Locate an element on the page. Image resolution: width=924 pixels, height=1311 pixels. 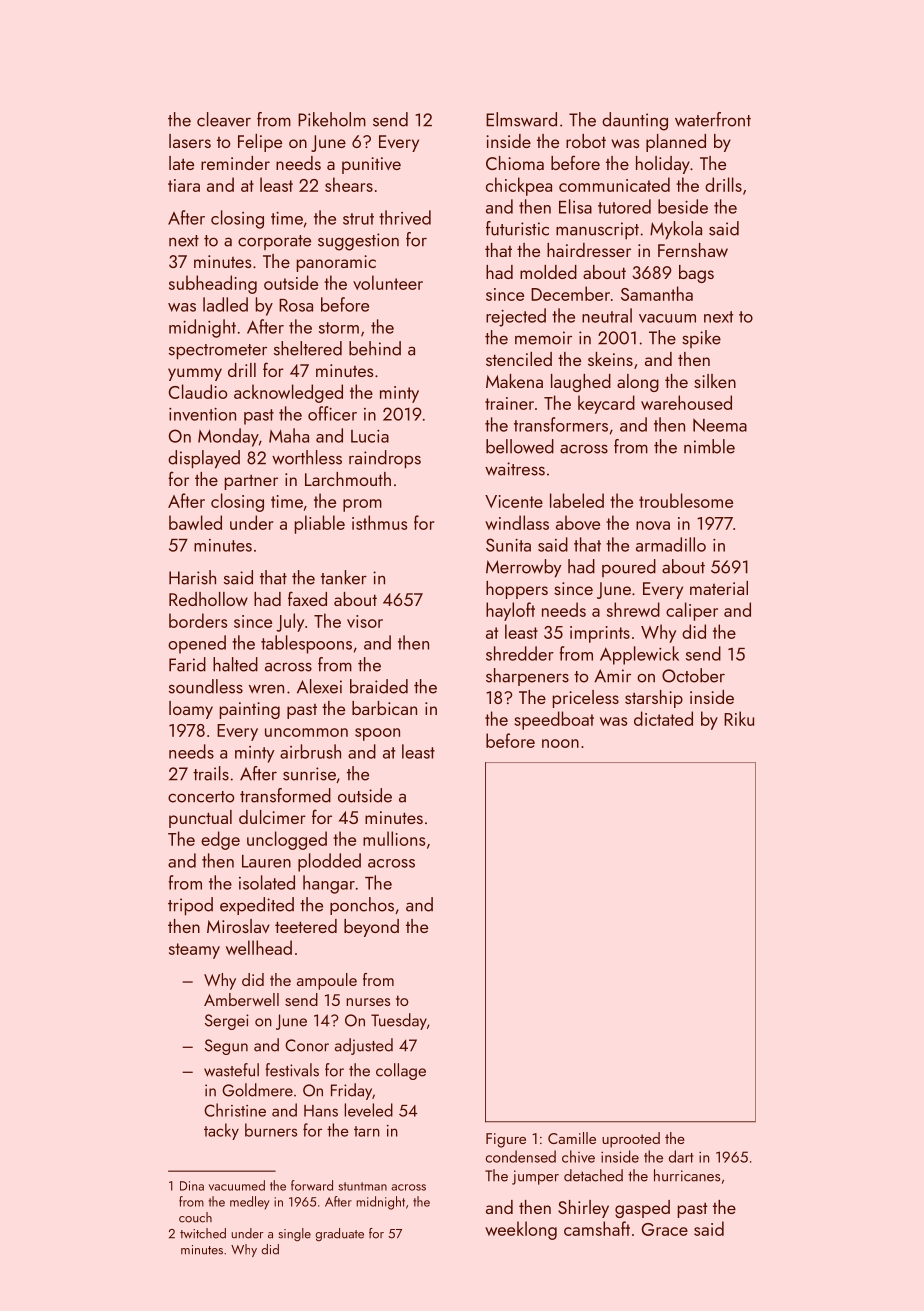
trails is located at coordinates (211, 773).
